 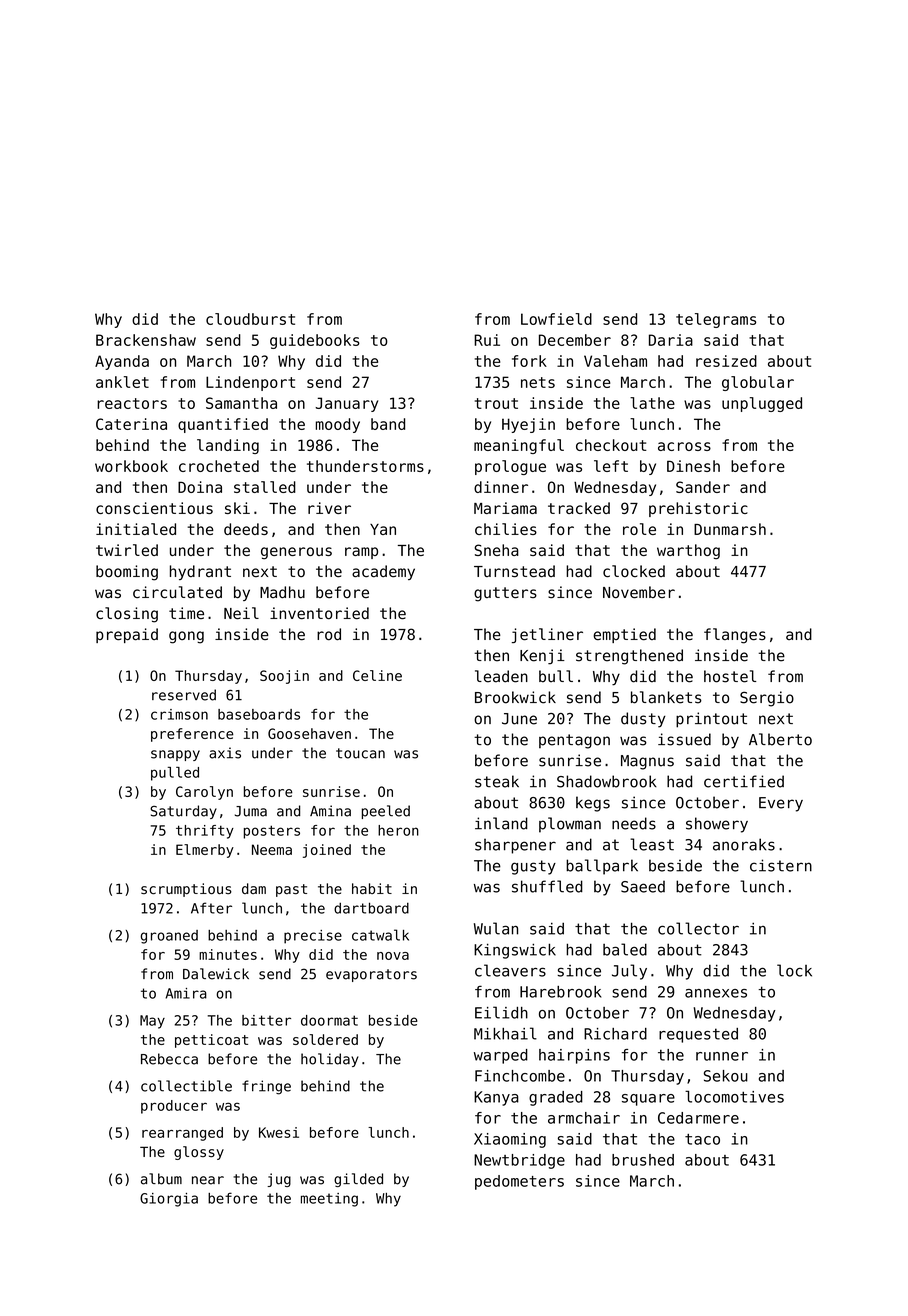 I want to click on Rui, so click(x=487, y=340).
